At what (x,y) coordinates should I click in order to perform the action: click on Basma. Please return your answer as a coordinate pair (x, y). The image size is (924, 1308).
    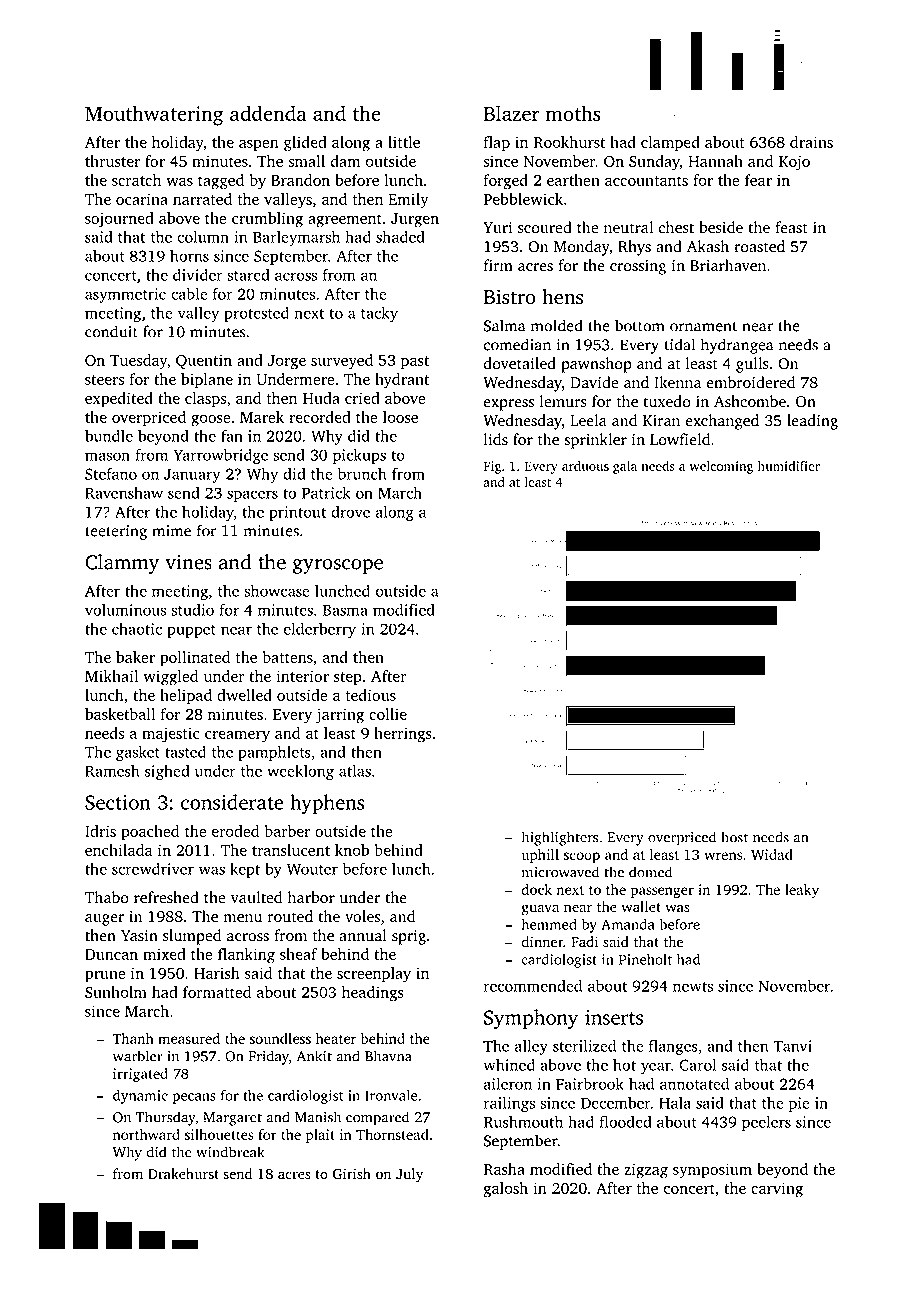
    Looking at the image, I should click on (345, 610).
